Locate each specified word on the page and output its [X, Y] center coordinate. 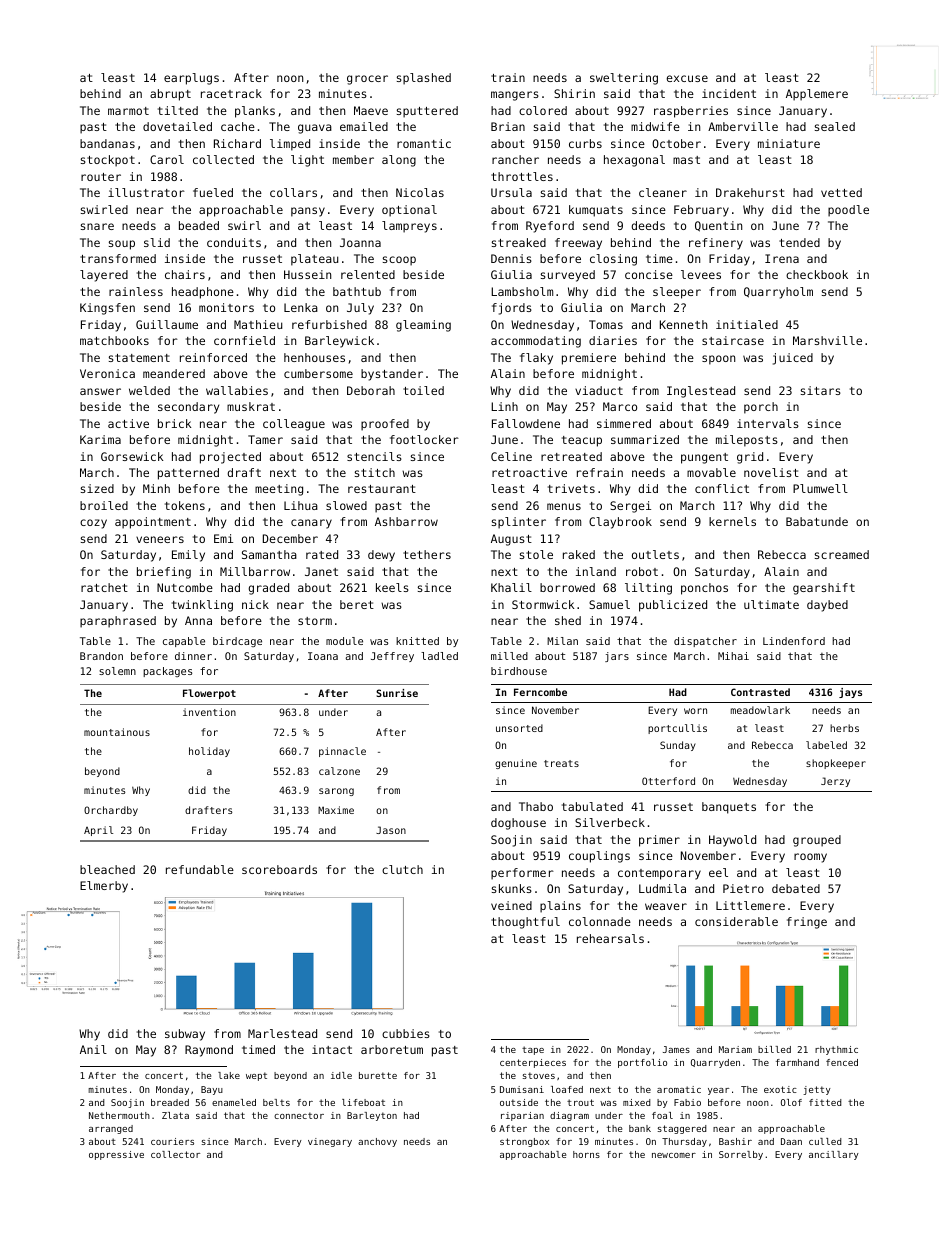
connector [299, 1115]
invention [209, 712]
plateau [314, 260]
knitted [417, 641]
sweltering [624, 79]
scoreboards [279, 869]
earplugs [191, 79]
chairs [185, 274]
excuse [687, 78]
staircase [733, 340]
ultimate [771, 604]
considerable [736, 921]
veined [511, 905]
